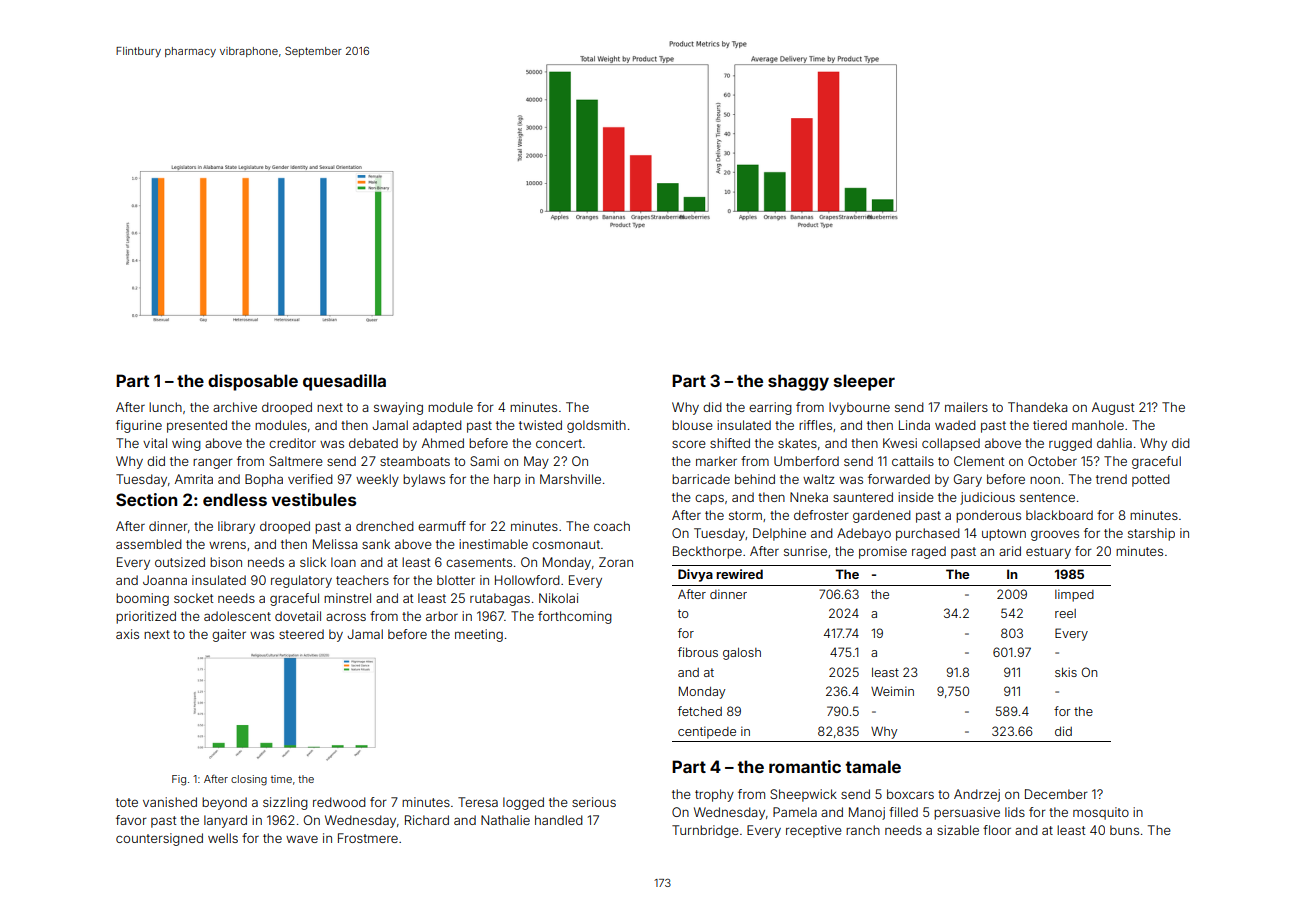 The image size is (1308, 924). What do you see at coordinates (1010, 551) in the page?
I see `arid` at bounding box center [1010, 551].
